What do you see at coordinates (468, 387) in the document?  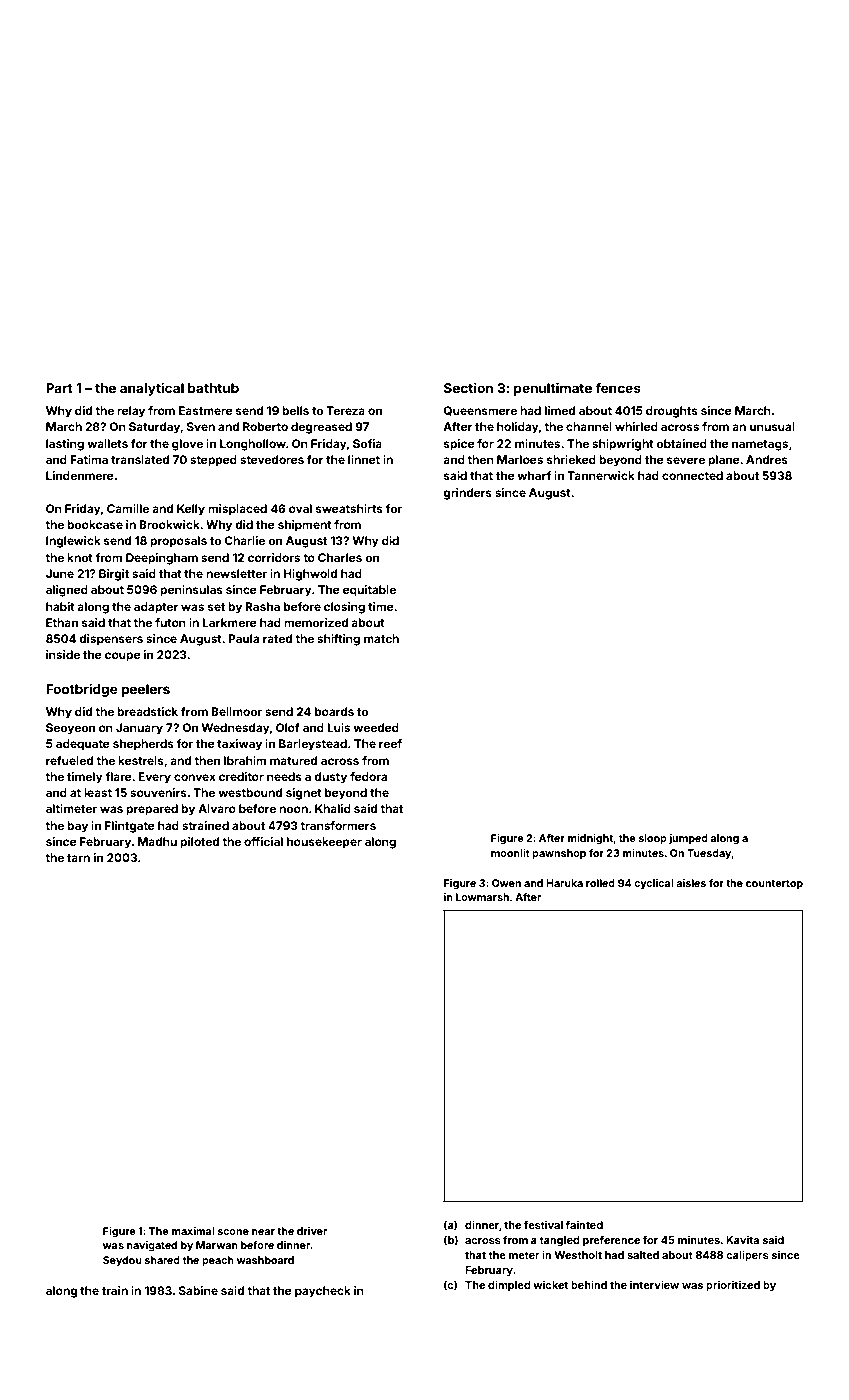 I see `Section` at bounding box center [468, 387].
